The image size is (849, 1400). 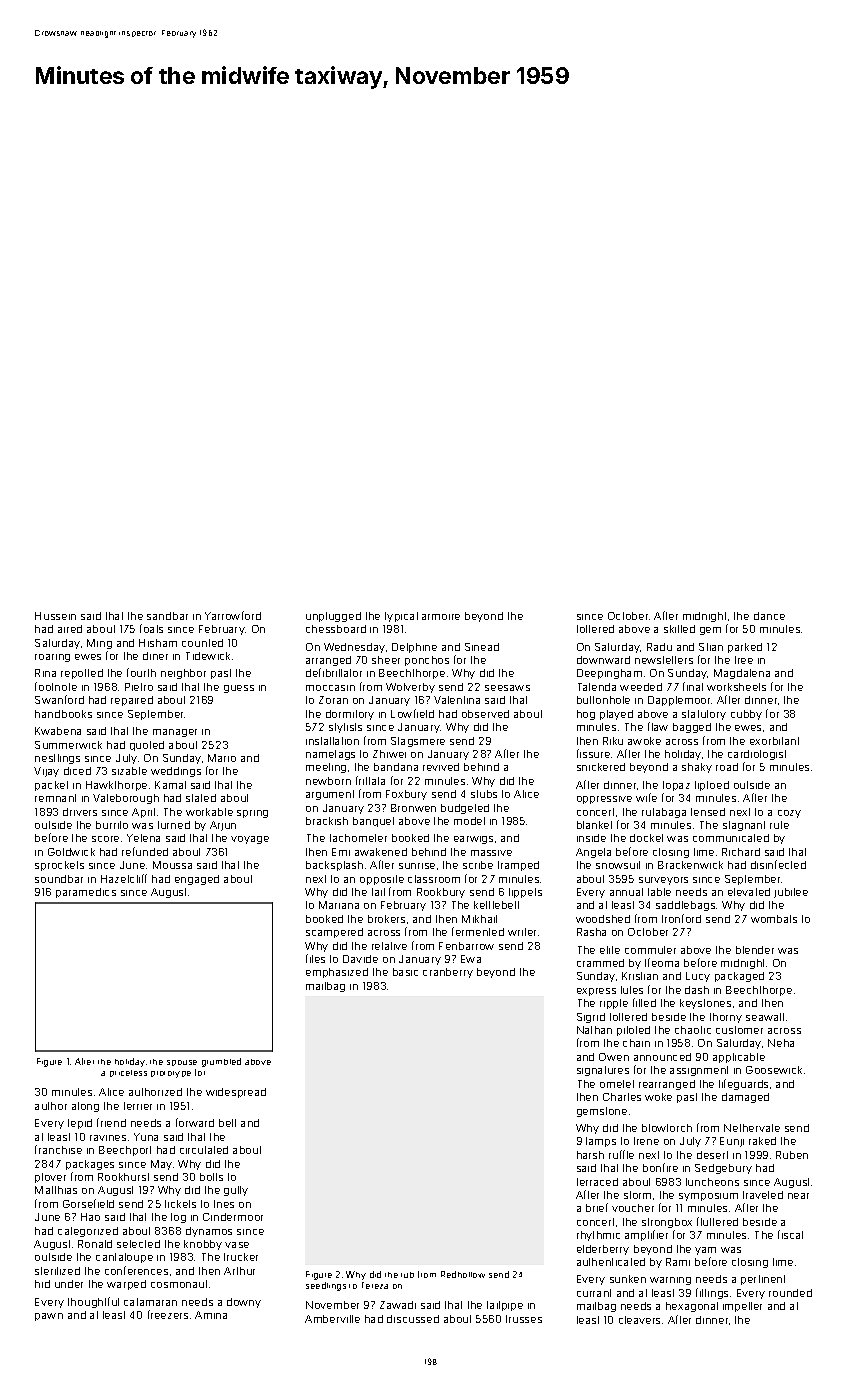 What do you see at coordinates (86, 893) in the image?
I see `paramedics` at bounding box center [86, 893].
